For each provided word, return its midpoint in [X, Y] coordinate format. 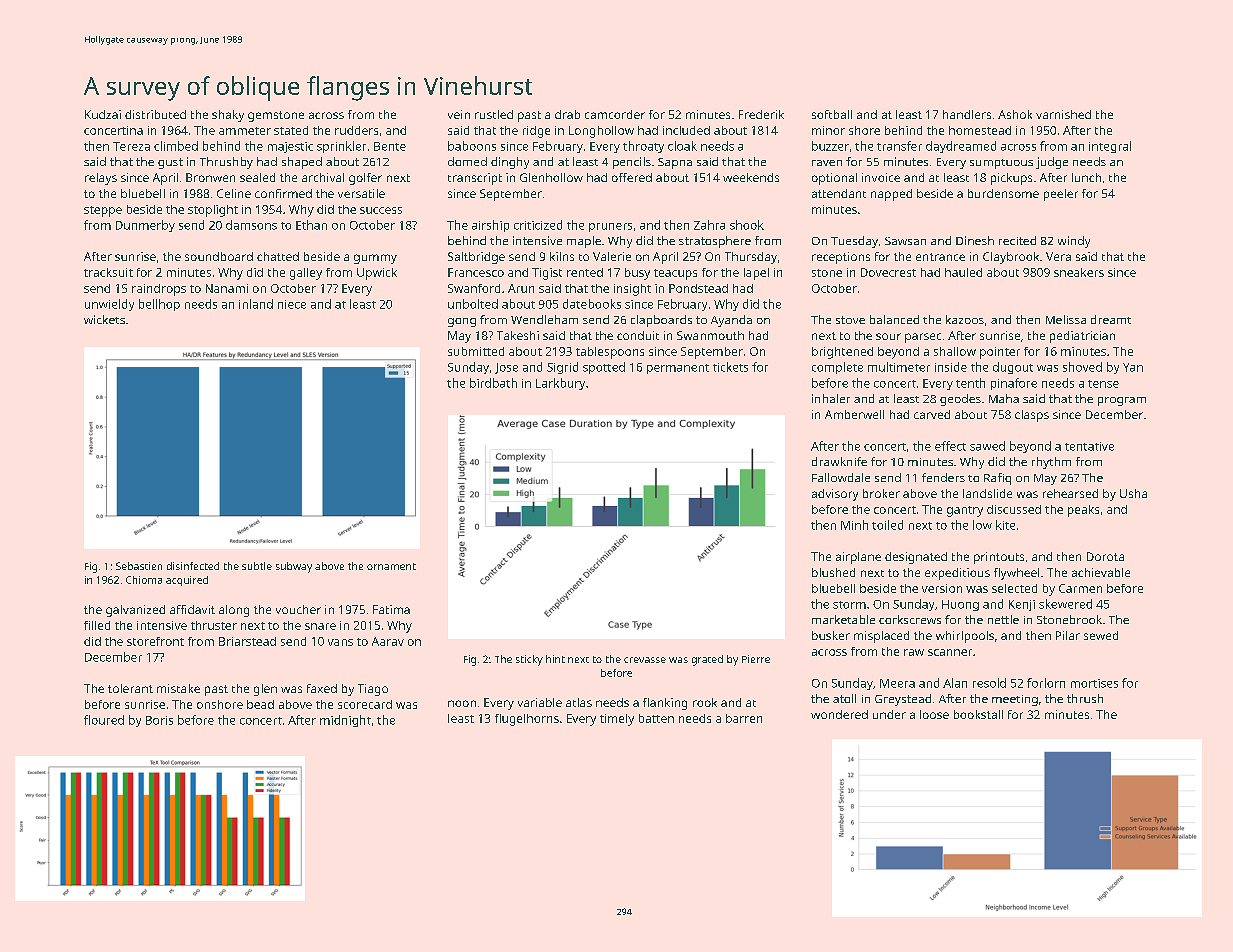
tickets [730, 367]
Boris [159, 720]
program [1122, 401]
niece [292, 304]
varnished [1063, 114]
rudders [356, 130]
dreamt [1111, 319]
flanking [665, 704]
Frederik [761, 114]
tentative [1089, 446]
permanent [678, 369]
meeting [1015, 700]
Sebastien [139, 566]
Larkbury [560, 384]
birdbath [493, 383]
